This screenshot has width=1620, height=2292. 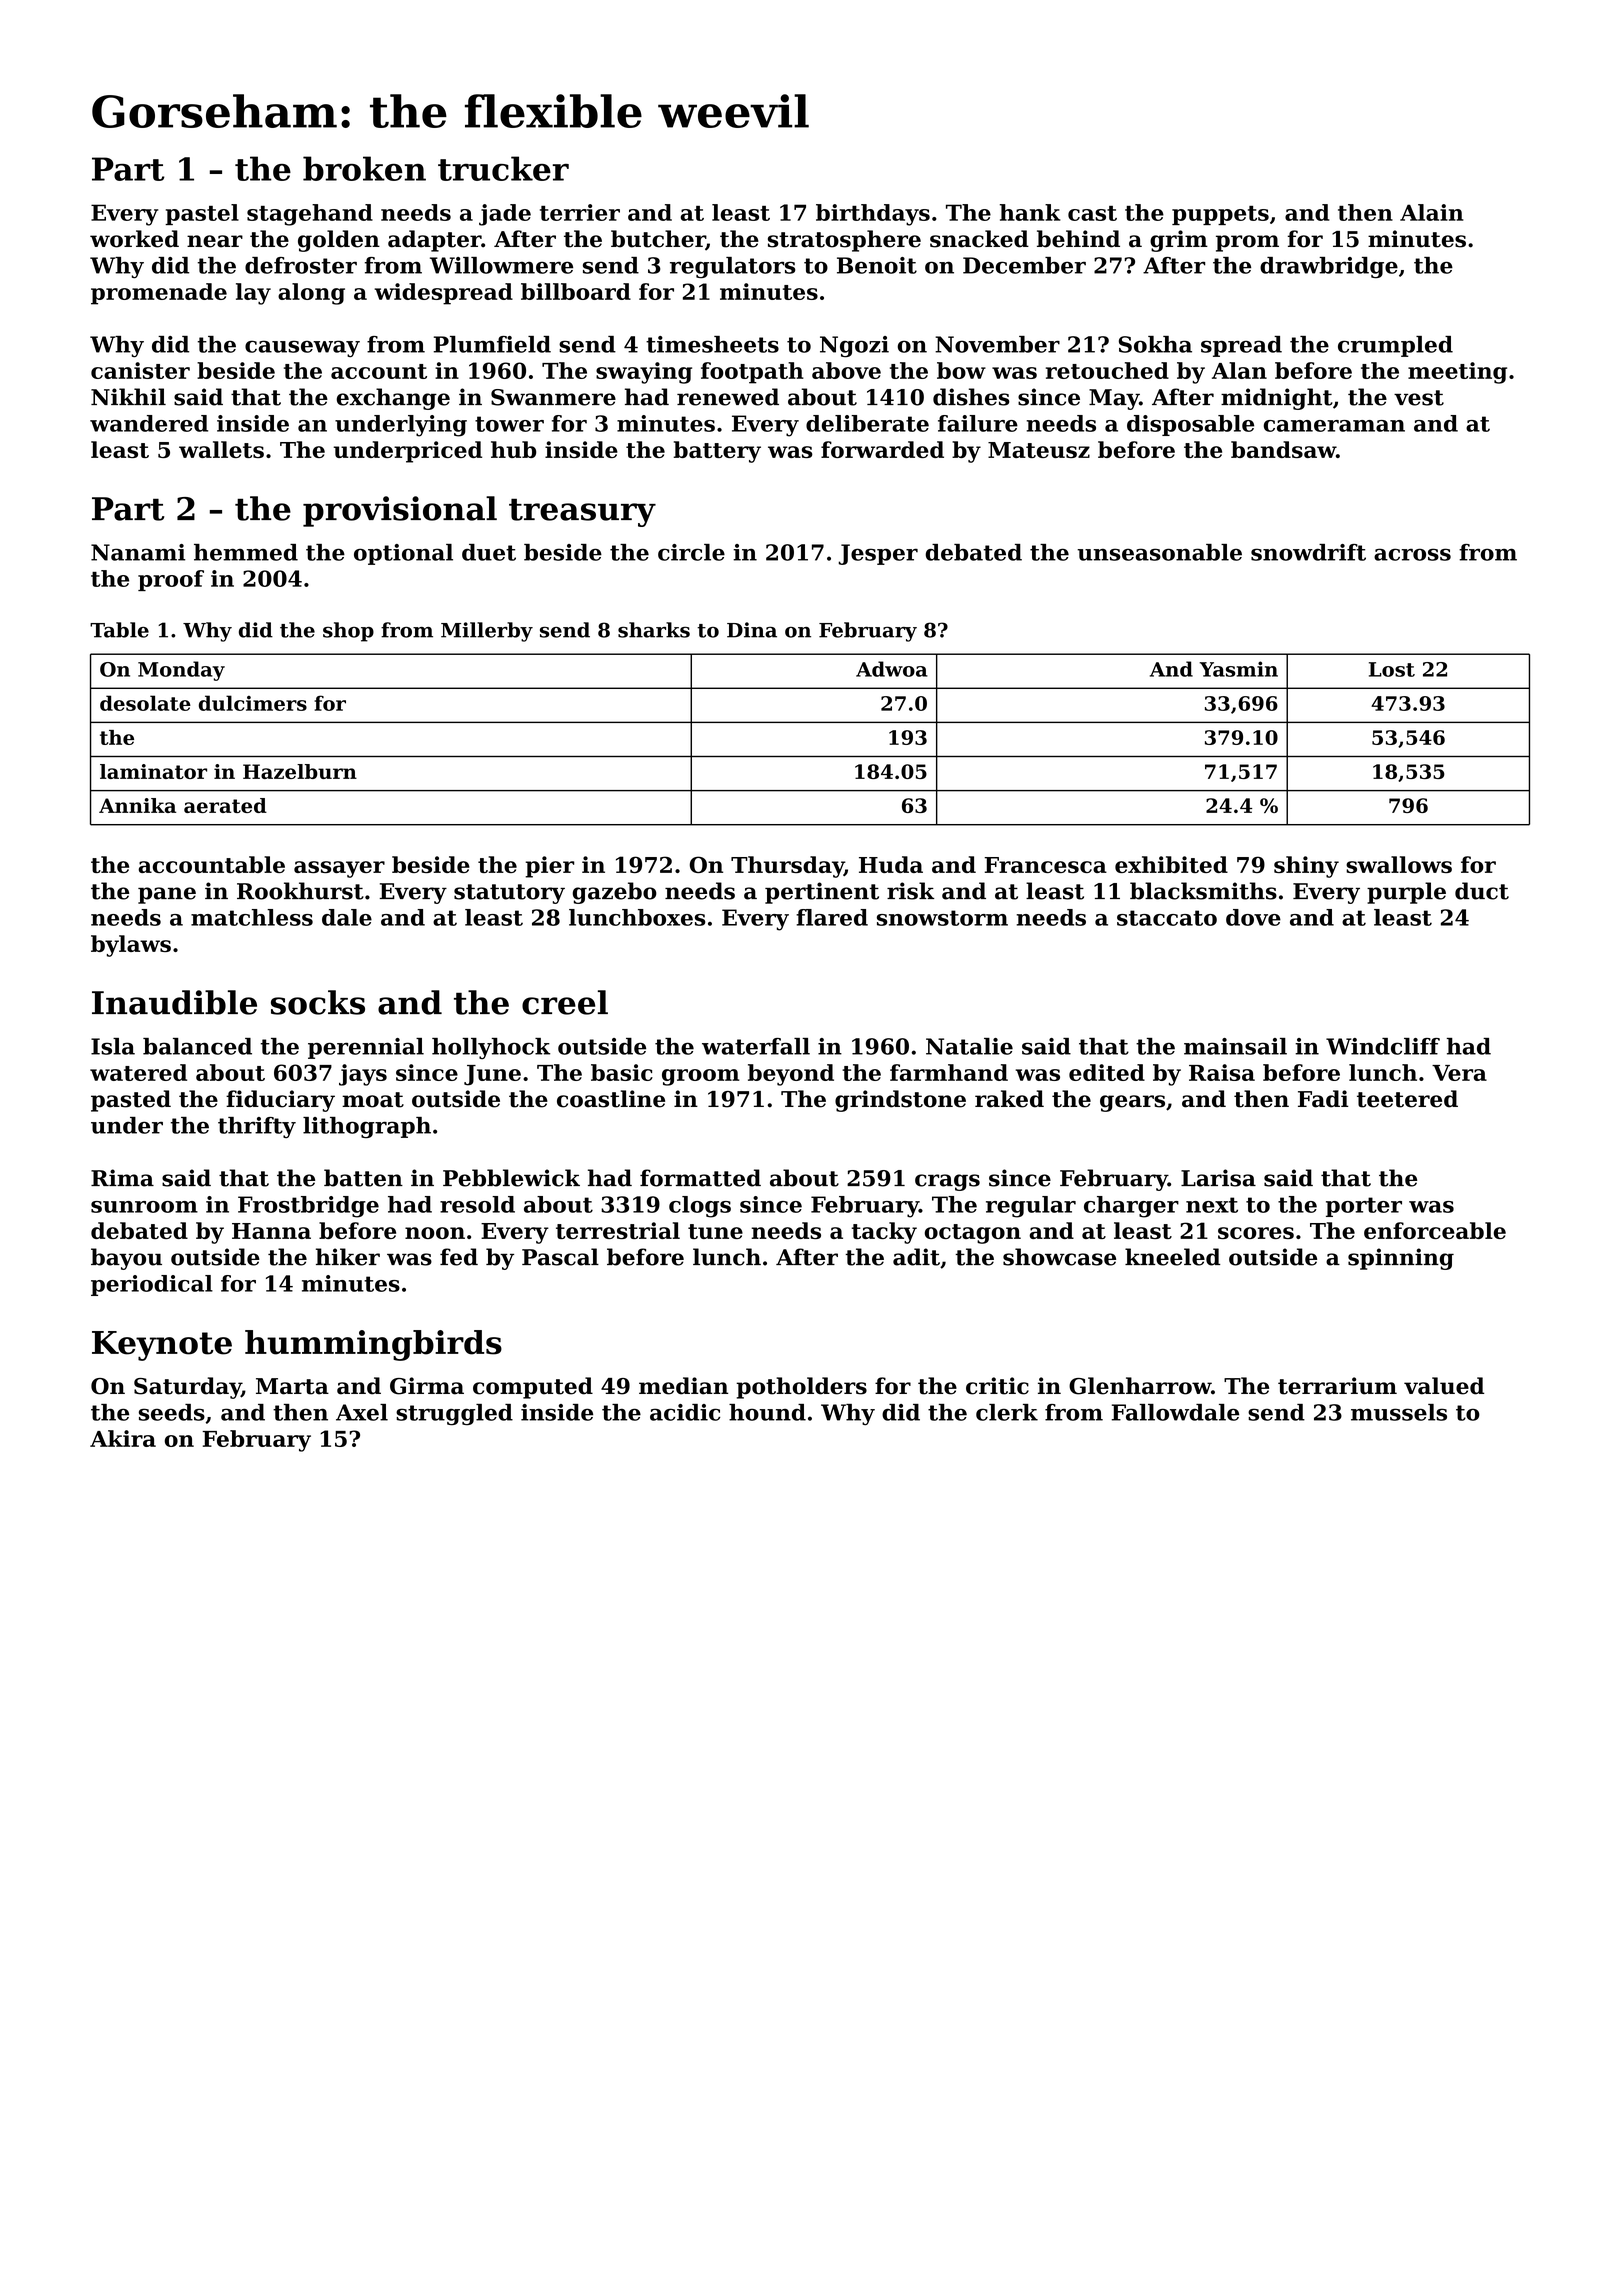 What do you see at coordinates (767, 1412) in the screenshot?
I see `hound` at bounding box center [767, 1412].
